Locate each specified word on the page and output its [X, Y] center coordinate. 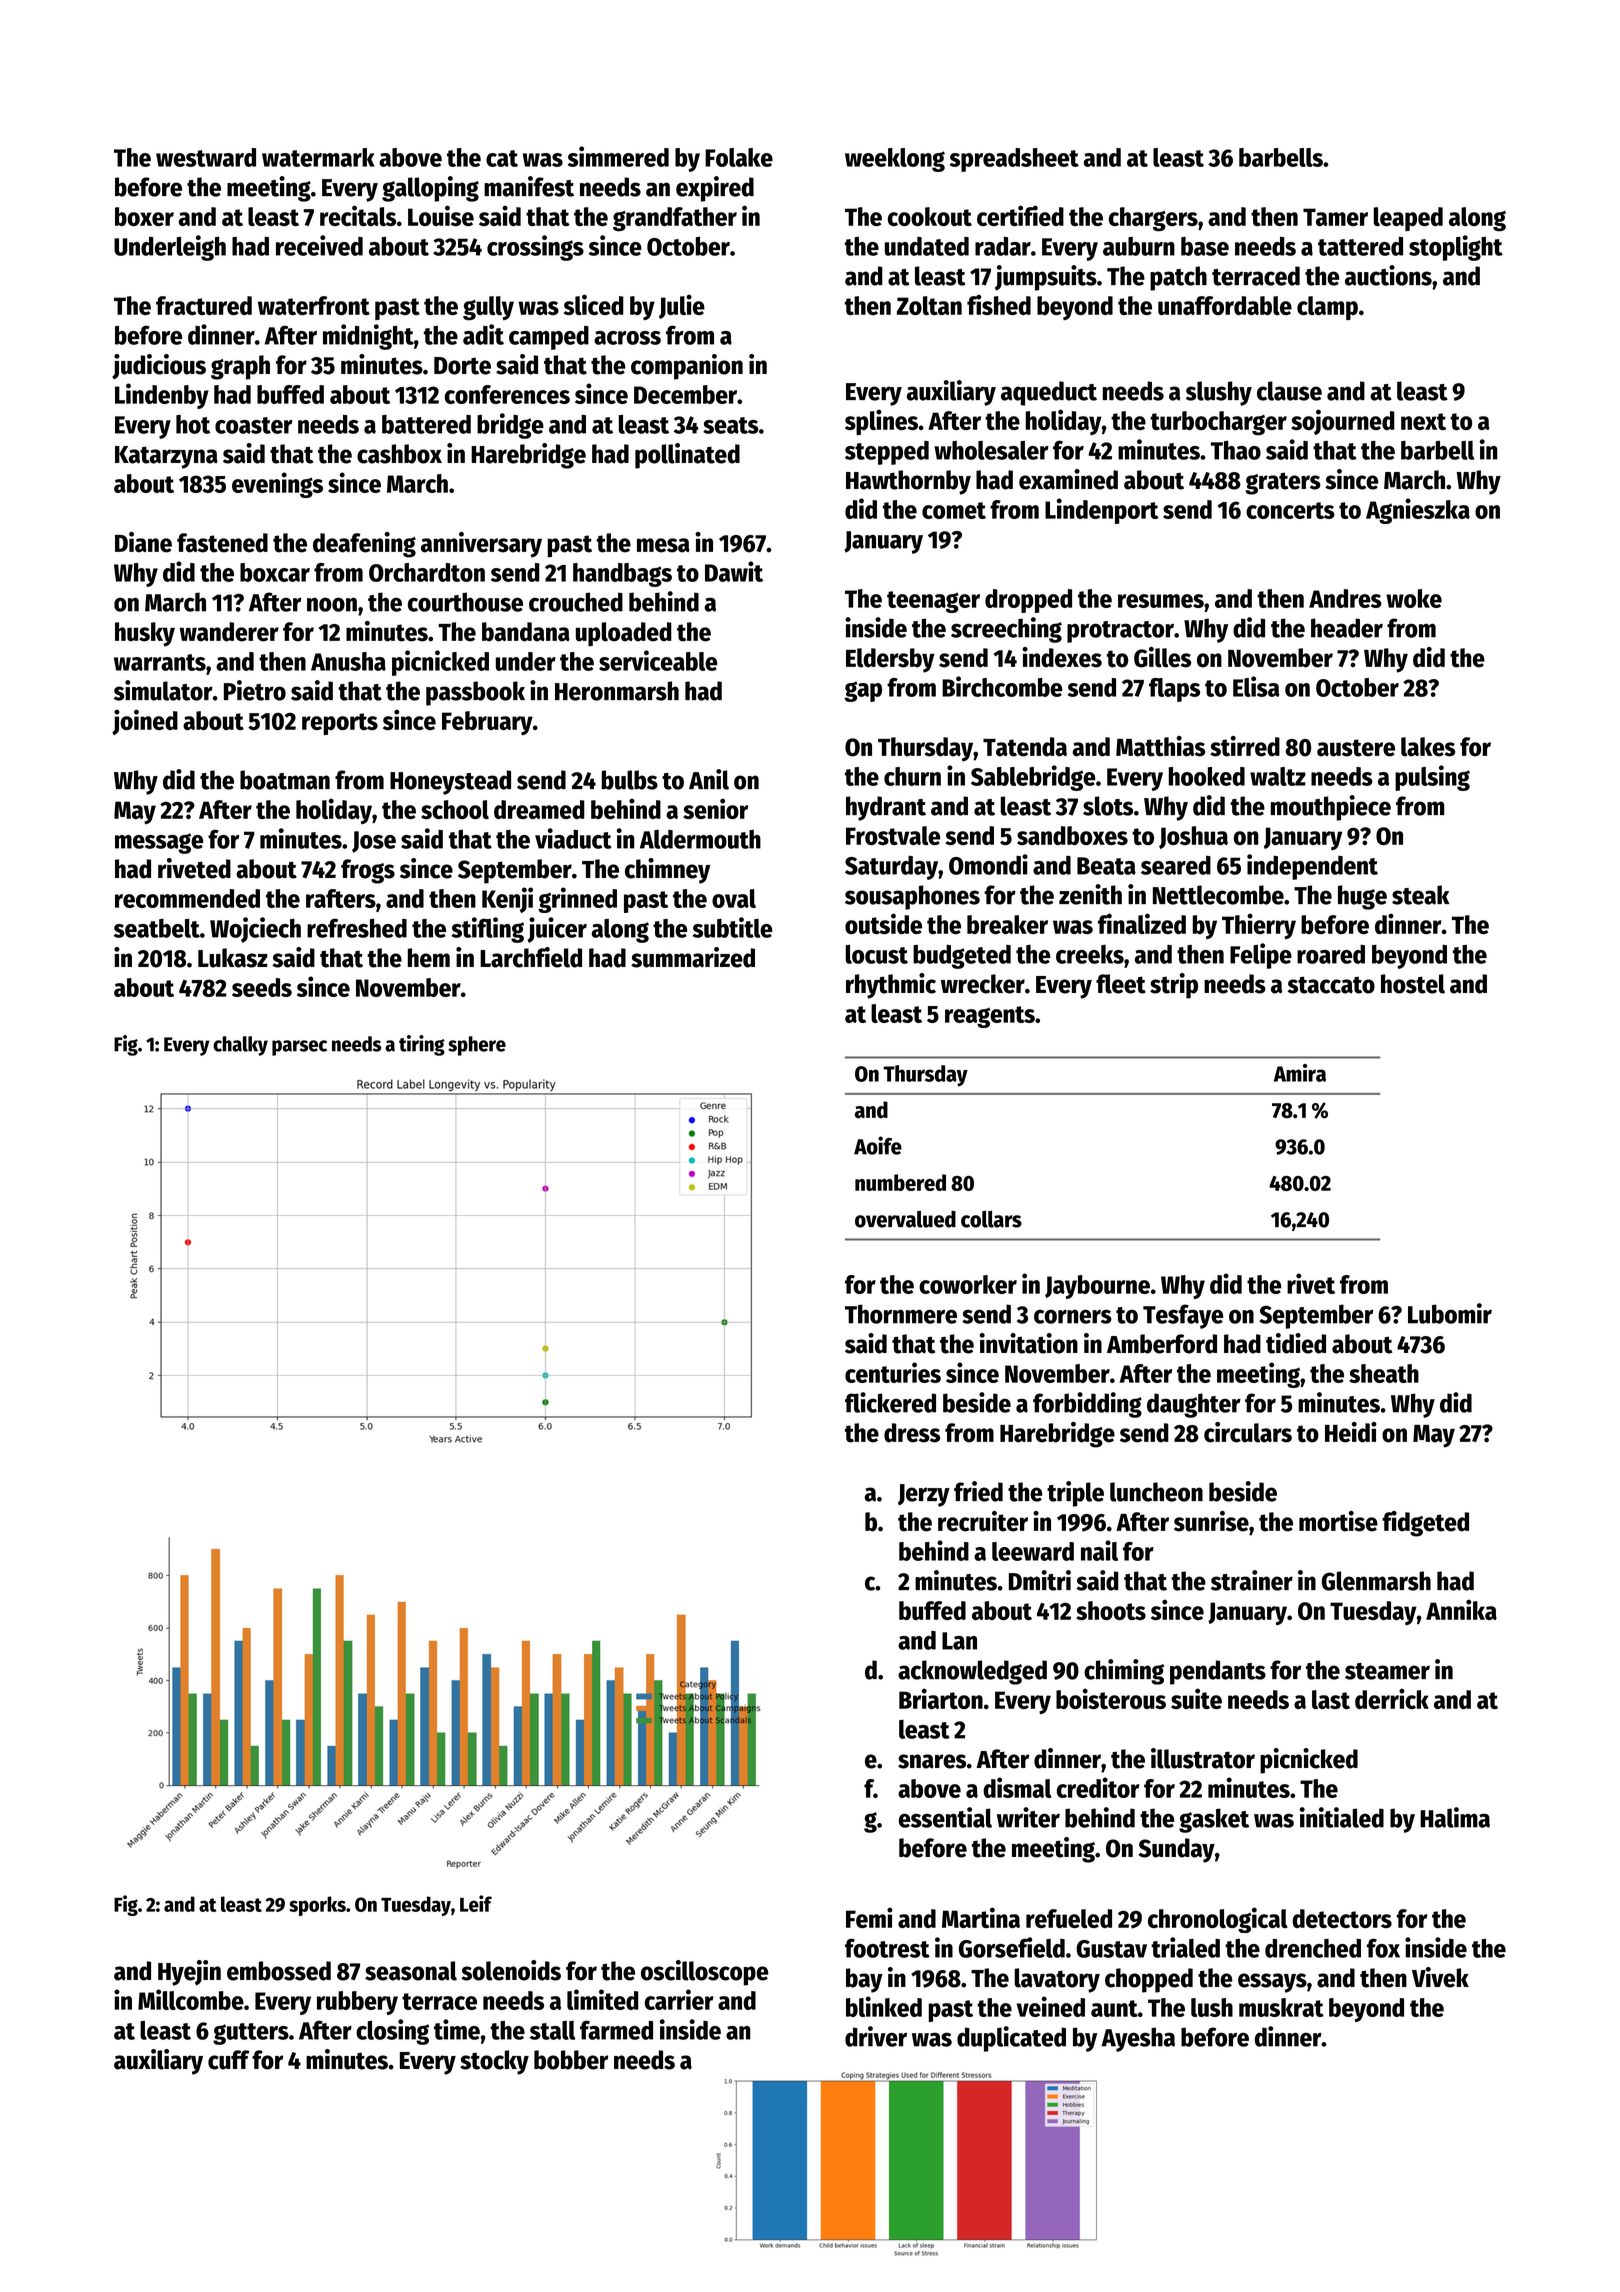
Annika [1461, 1609]
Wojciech [255, 930]
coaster [254, 425]
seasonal [411, 1971]
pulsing [1432, 778]
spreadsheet [1014, 160]
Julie [682, 306]
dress [912, 1433]
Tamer [1335, 217]
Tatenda [1025, 747]
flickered [890, 1402]
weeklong [895, 160]
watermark [318, 157]
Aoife [878, 1145]
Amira [1300, 1073]
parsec [299, 1048]
